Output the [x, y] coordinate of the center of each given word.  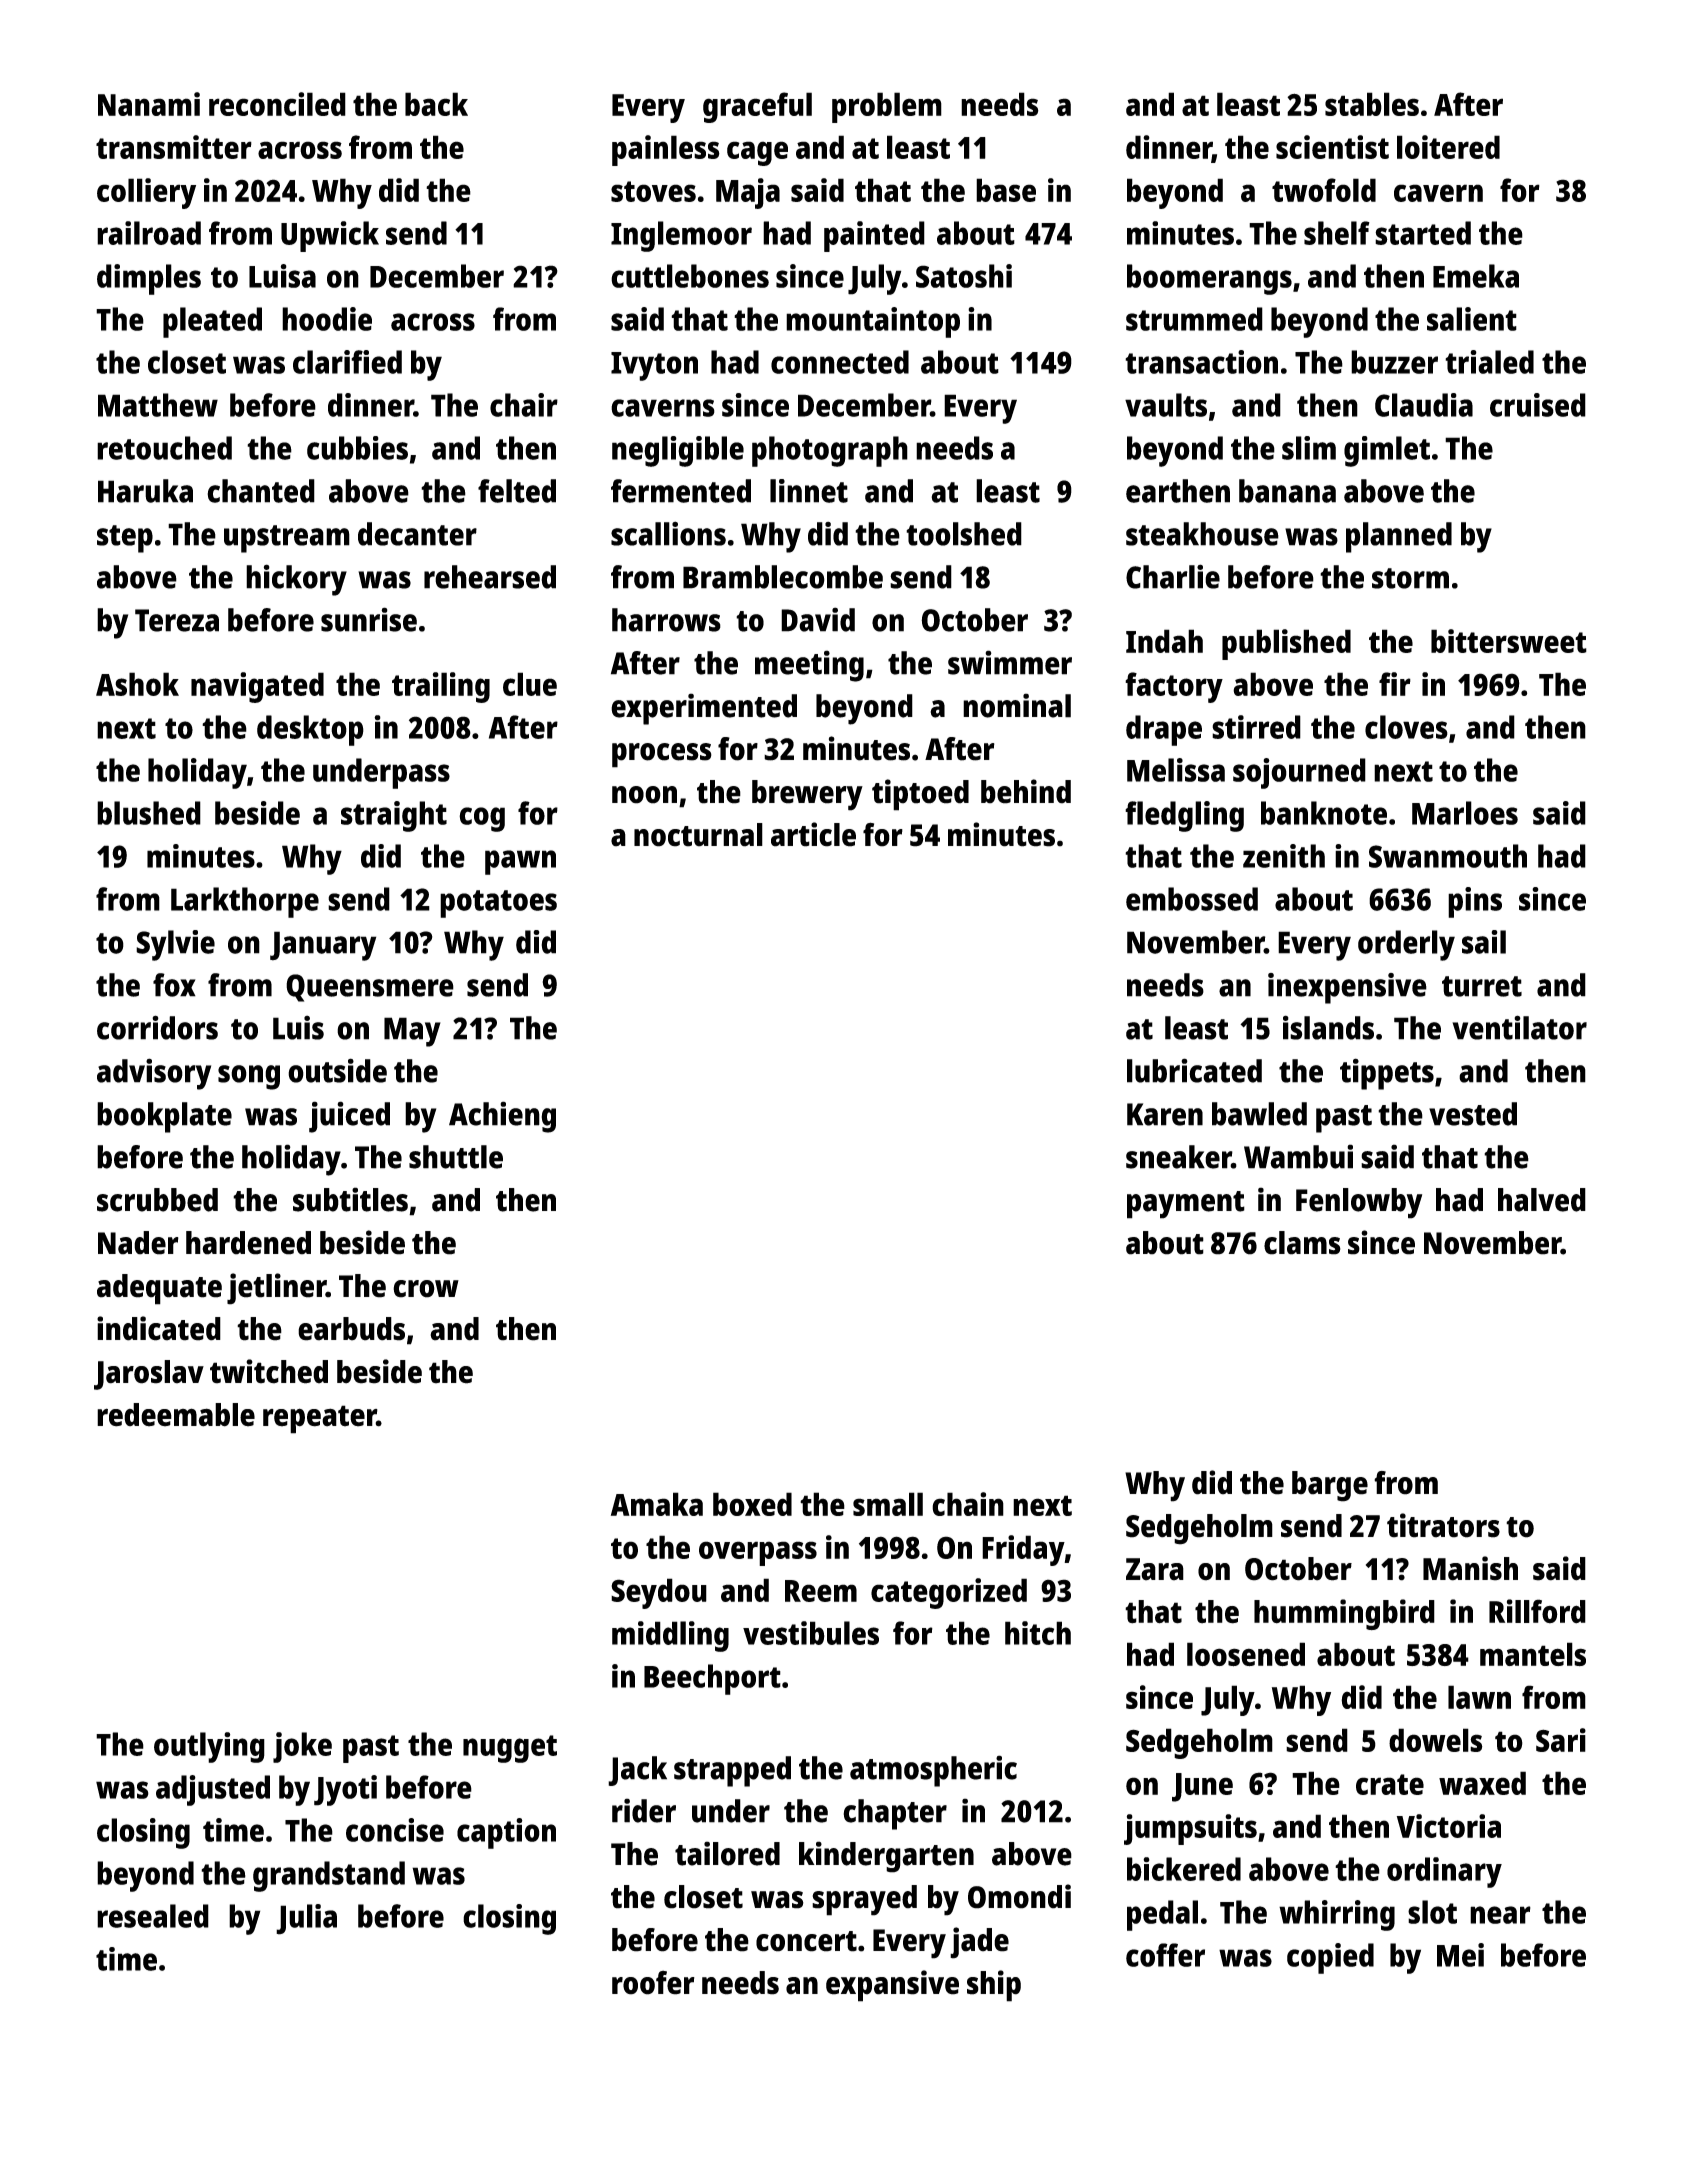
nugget [510, 1749]
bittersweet [1509, 641]
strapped [732, 1771]
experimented [704, 709]
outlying [209, 1747]
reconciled [277, 104]
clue [530, 684]
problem [887, 107]
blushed [149, 813]
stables [1372, 104]
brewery [807, 795]
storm [1410, 578]
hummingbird [1344, 1614]
